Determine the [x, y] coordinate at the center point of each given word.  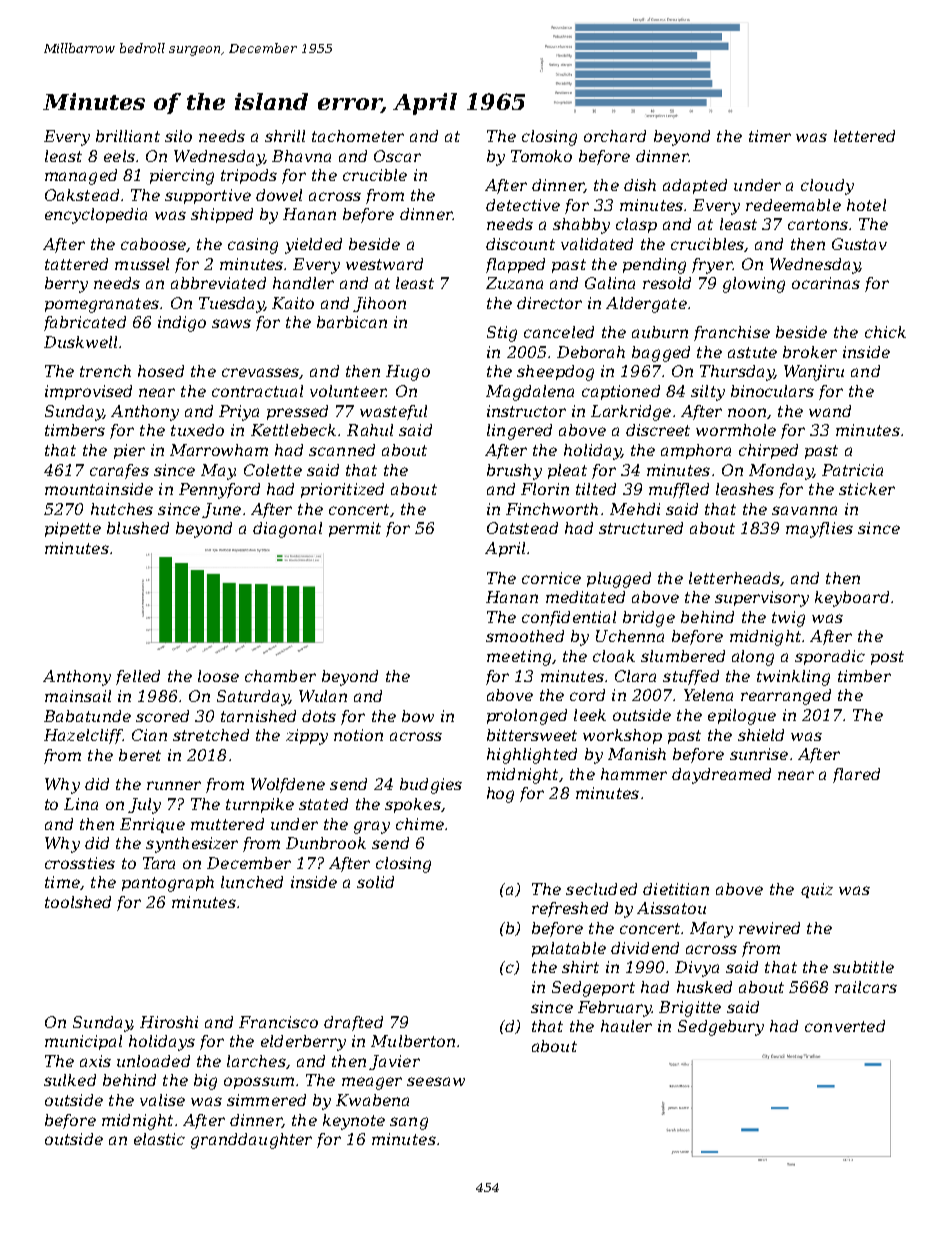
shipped [222, 215]
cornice [551, 578]
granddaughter [251, 1141]
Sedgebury [721, 1028]
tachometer [358, 136]
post [887, 658]
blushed [138, 528]
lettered [864, 136]
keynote [354, 1122]
